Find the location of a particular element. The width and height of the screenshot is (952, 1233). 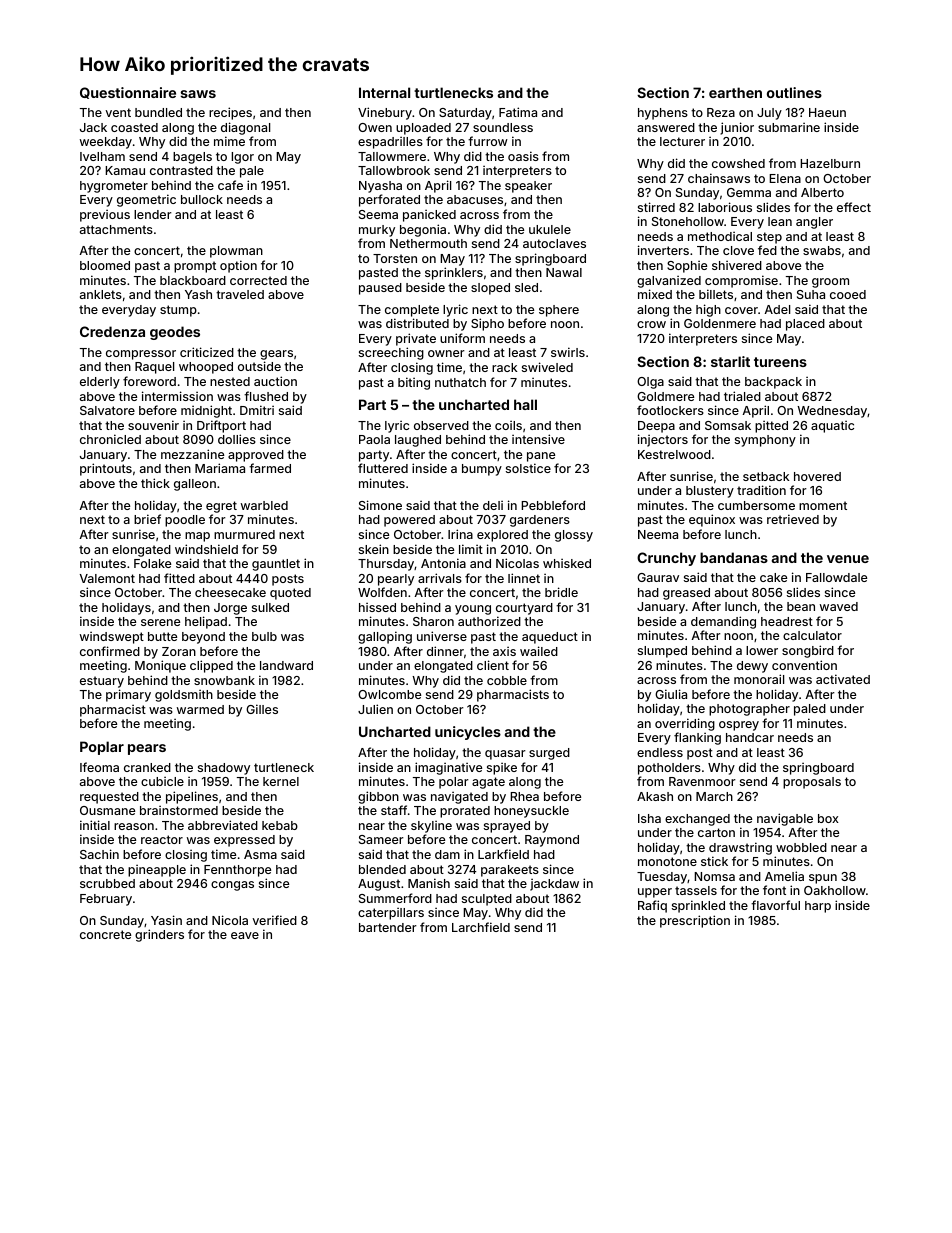

proposals is located at coordinates (812, 783).
